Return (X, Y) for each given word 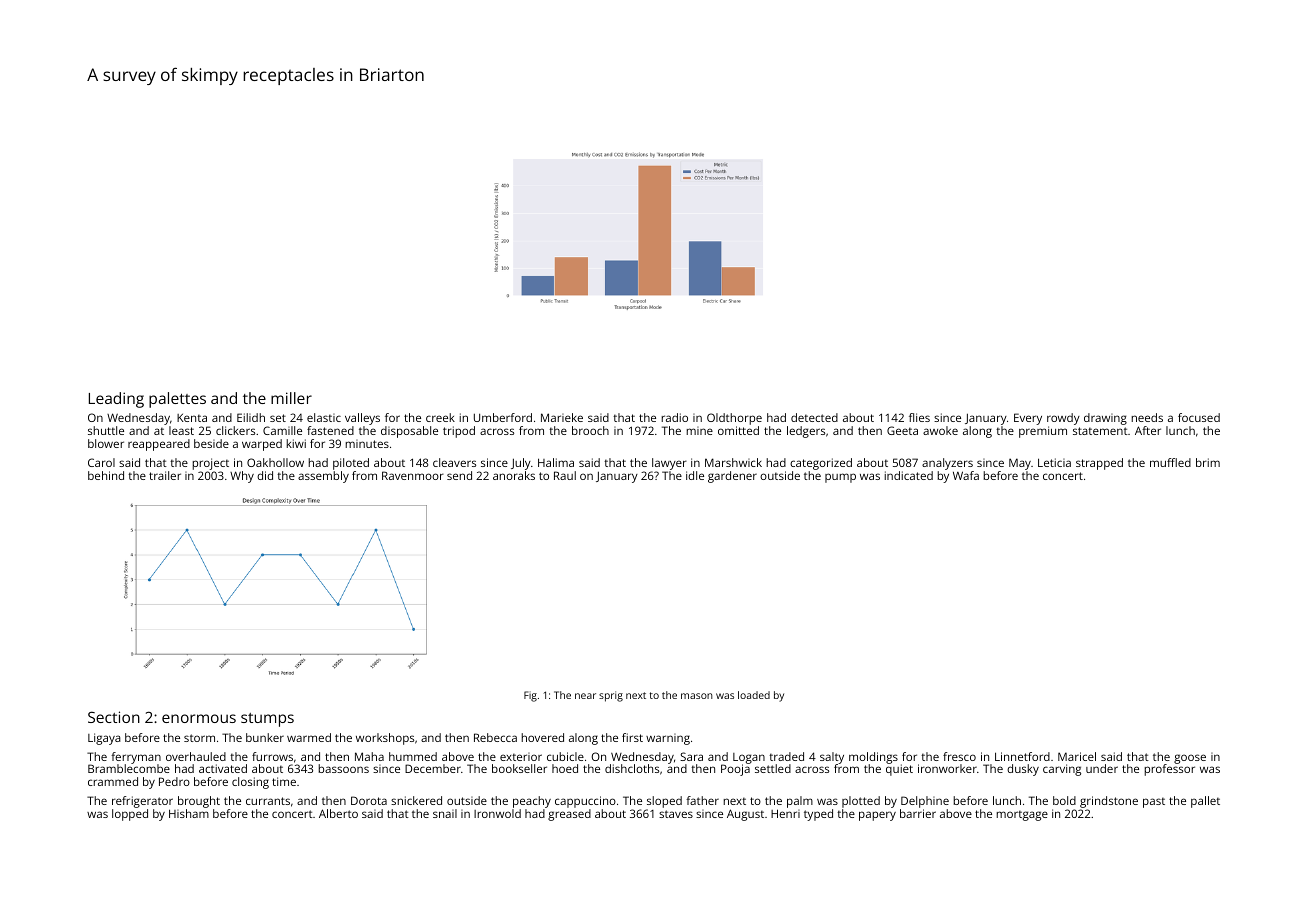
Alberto (338, 813)
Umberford (503, 417)
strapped (1099, 464)
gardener (732, 477)
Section (114, 717)
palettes (177, 400)
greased (569, 815)
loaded (754, 695)
